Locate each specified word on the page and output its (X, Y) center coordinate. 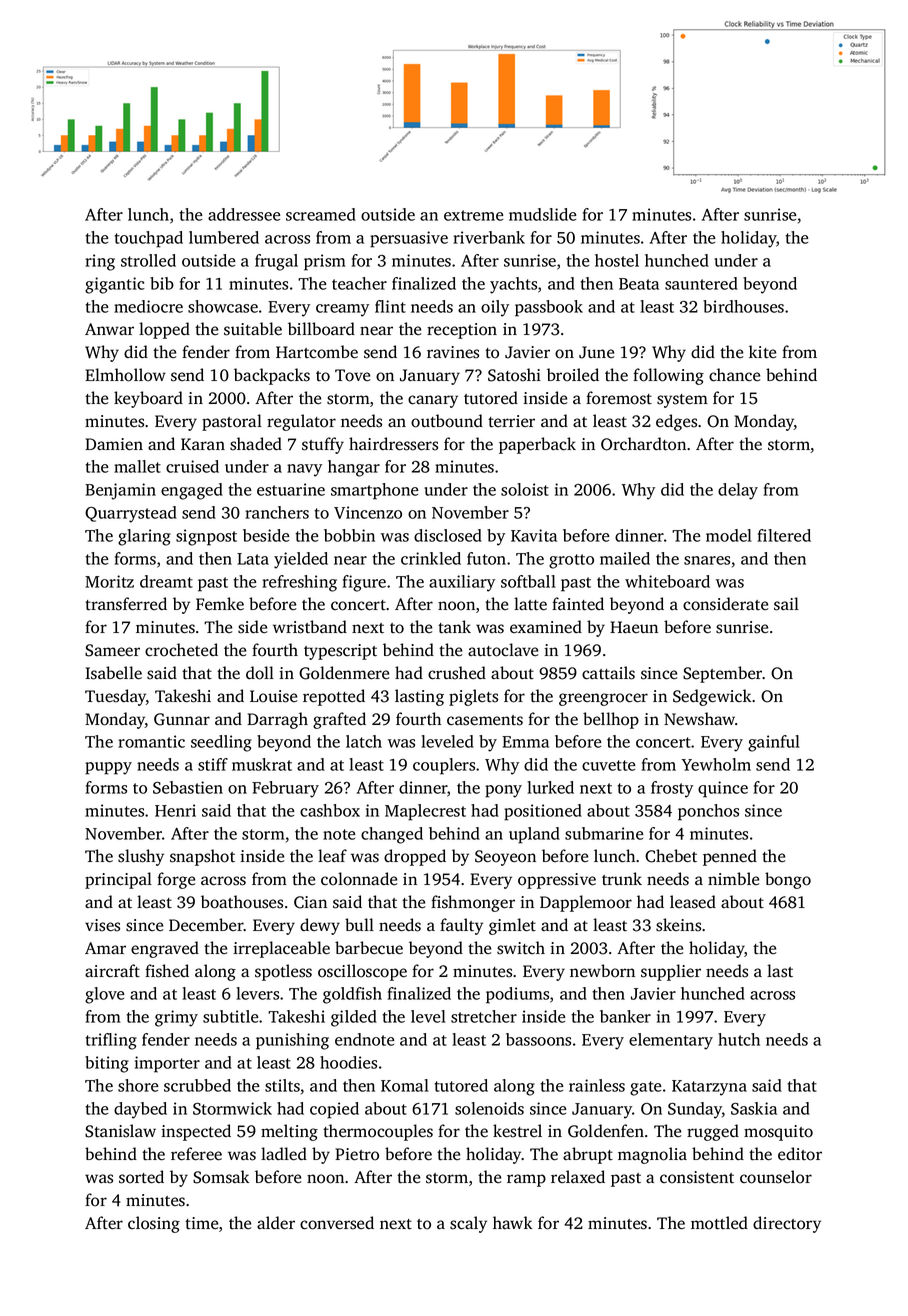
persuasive (409, 239)
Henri (175, 810)
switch (521, 948)
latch (364, 741)
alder (276, 1223)
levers (257, 993)
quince (723, 789)
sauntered (701, 283)
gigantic (115, 285)
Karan (203, 444)
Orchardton (643, 444)
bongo (788, 880)
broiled (573, 375)
